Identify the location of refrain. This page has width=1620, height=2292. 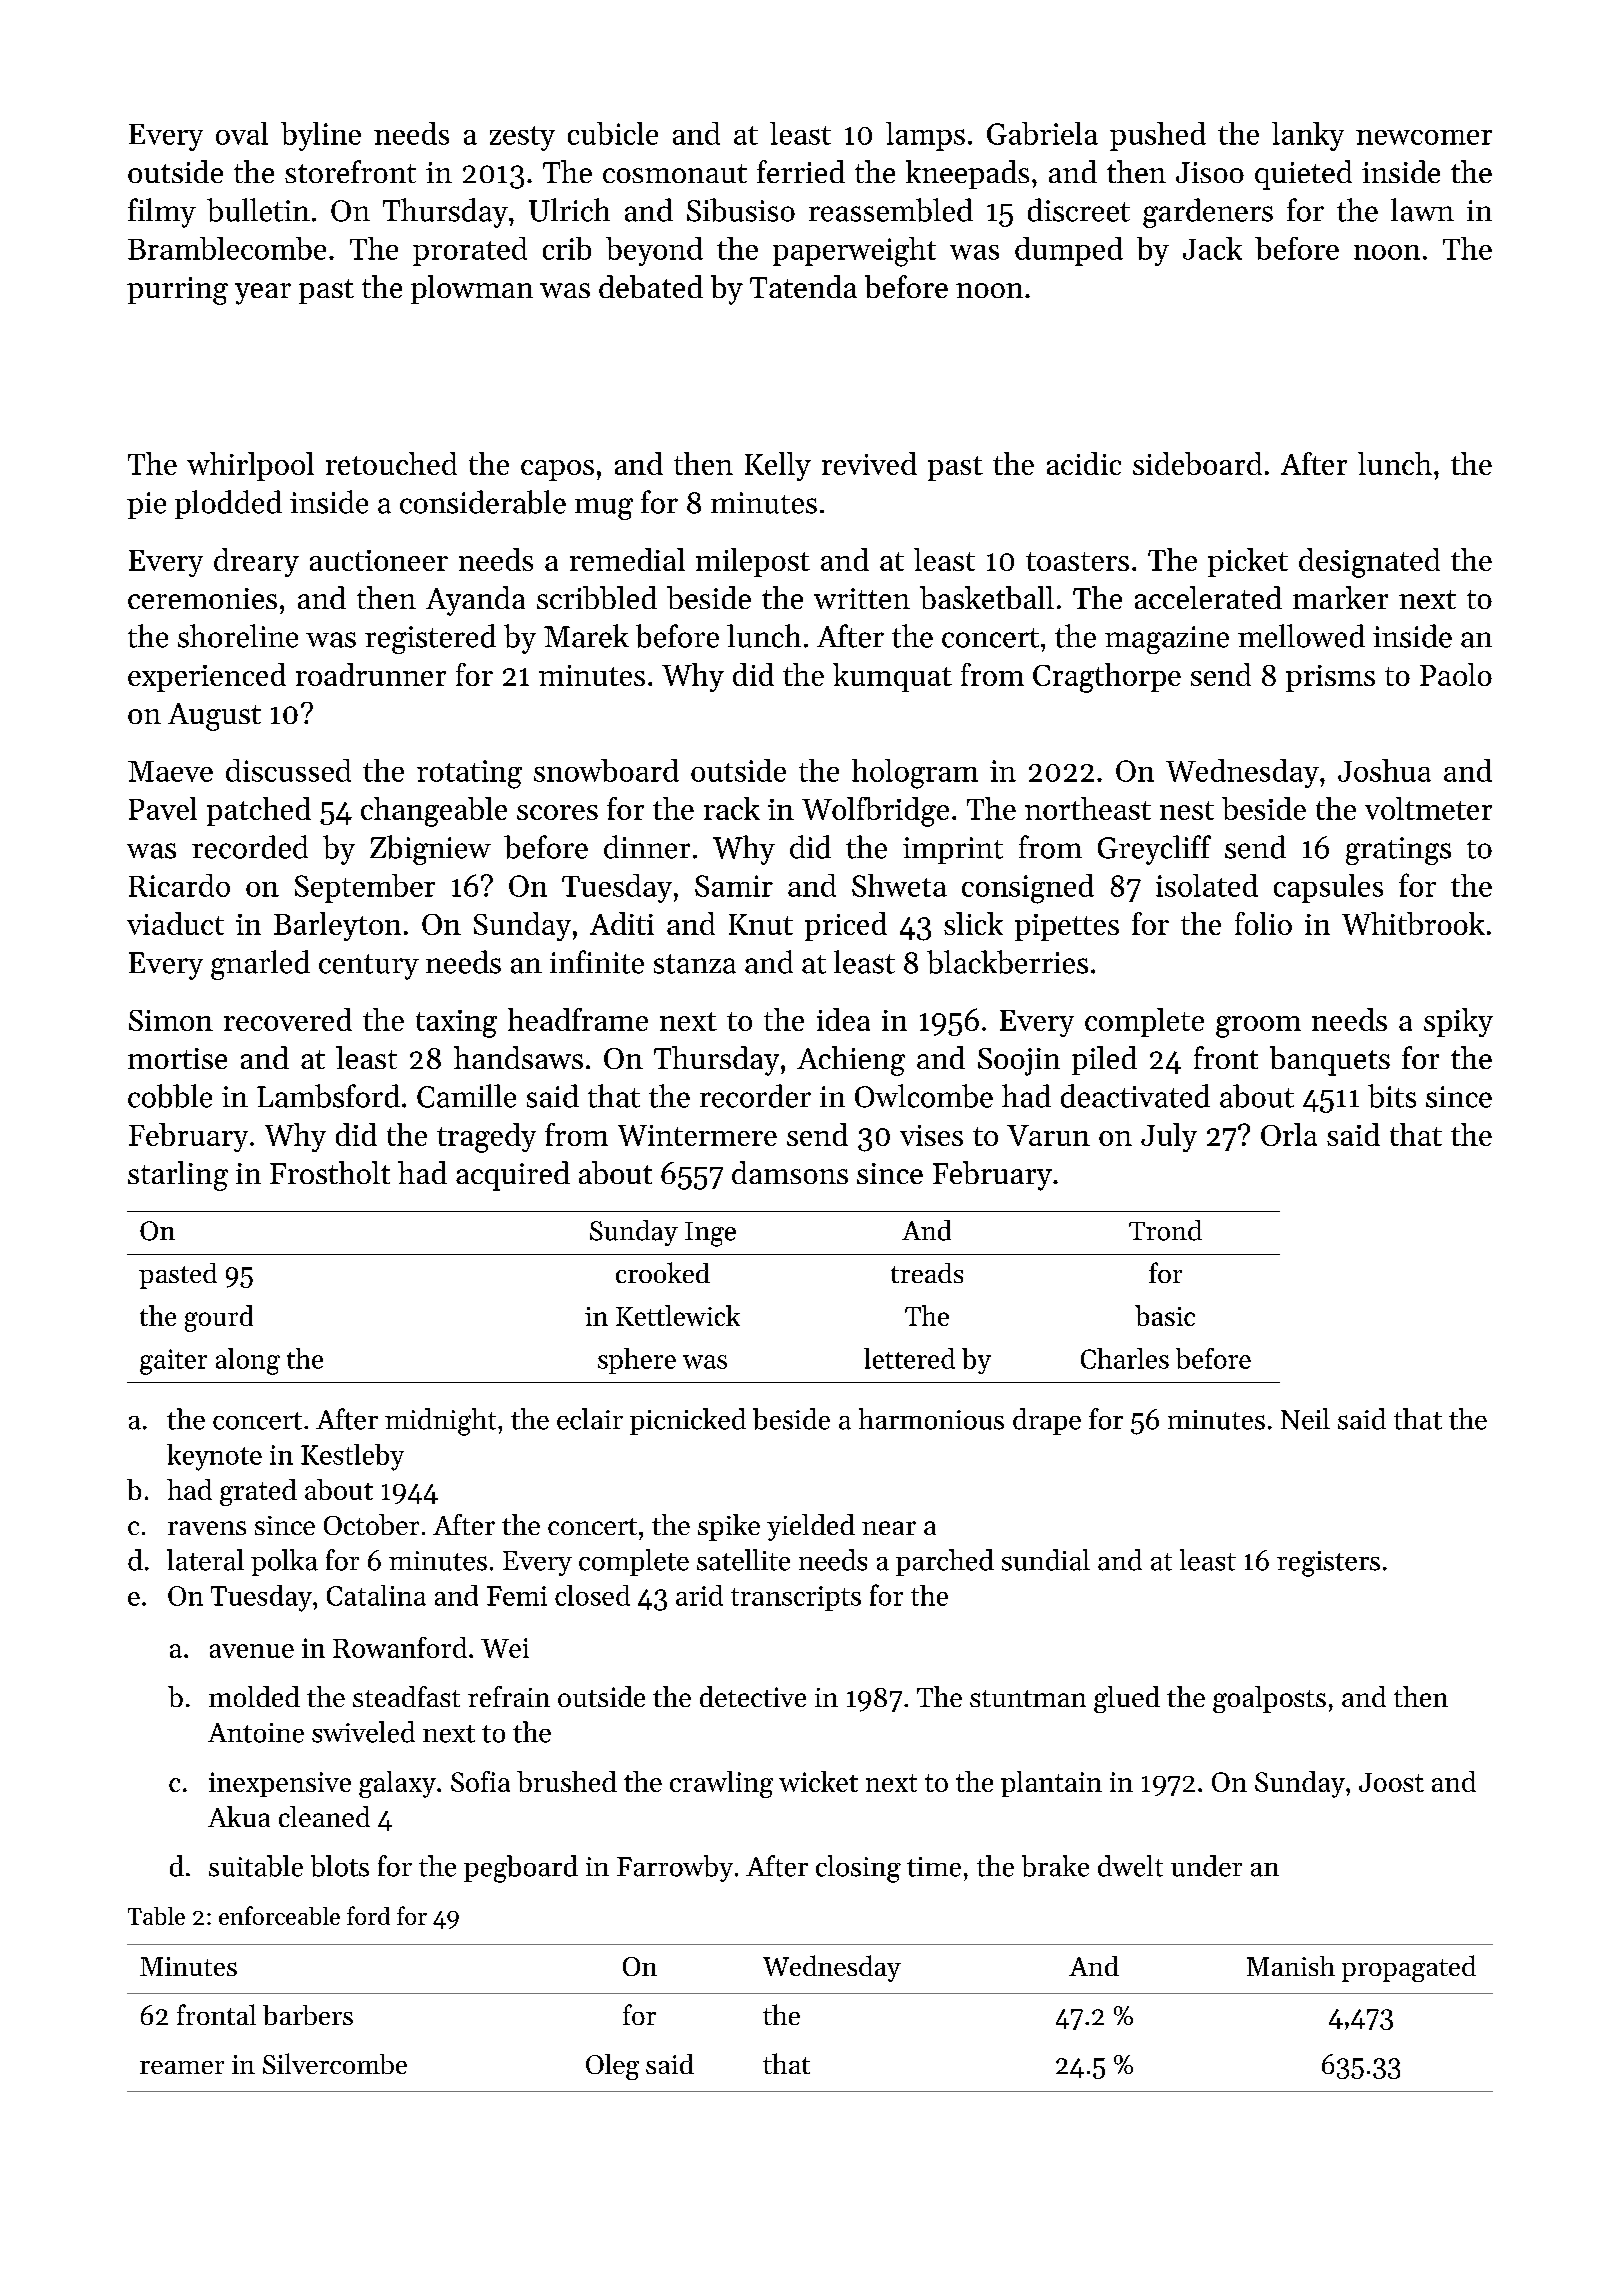
(509, 1696).
